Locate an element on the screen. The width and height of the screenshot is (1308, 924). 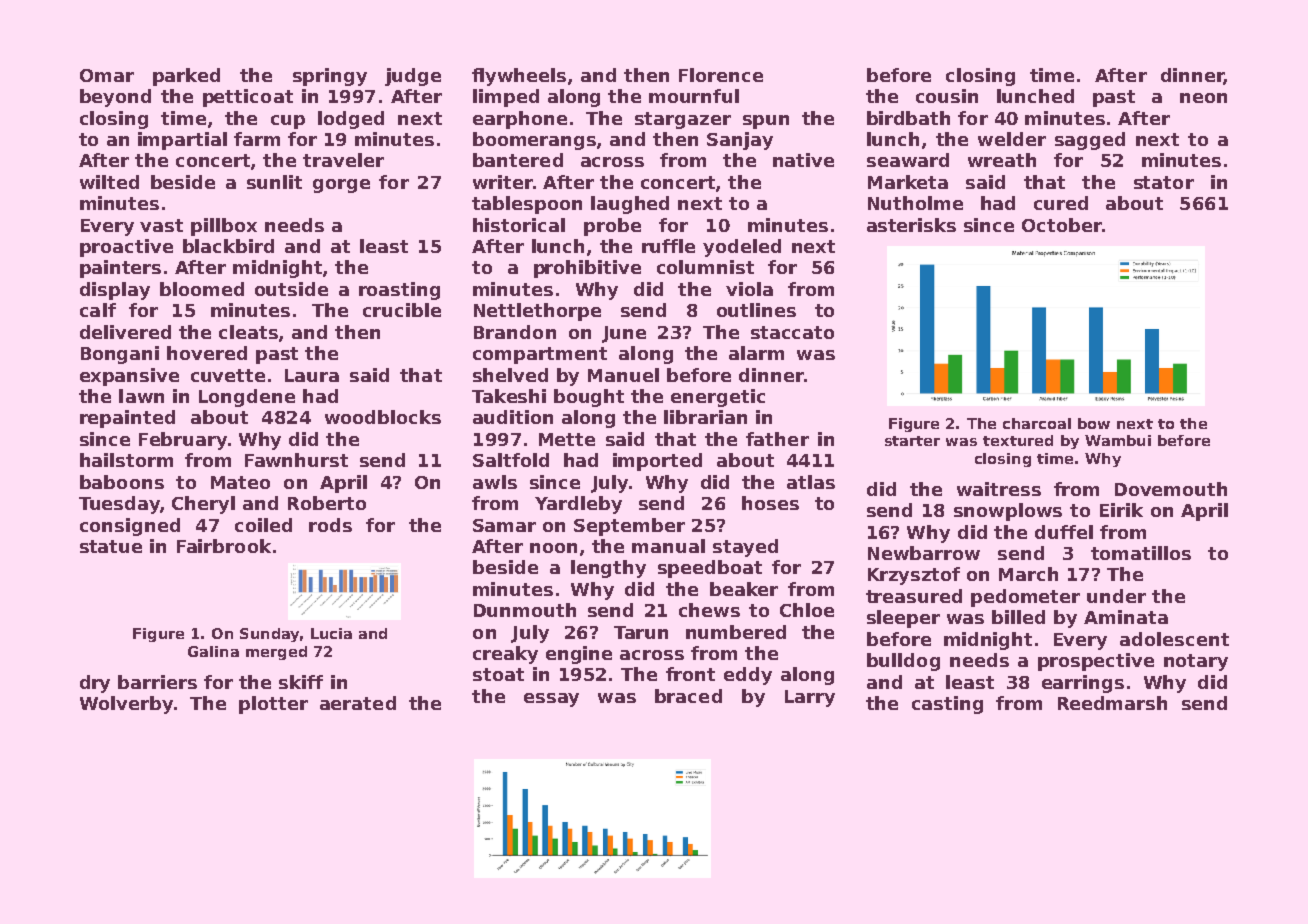
mournful is located at coordinates (694, 96).
